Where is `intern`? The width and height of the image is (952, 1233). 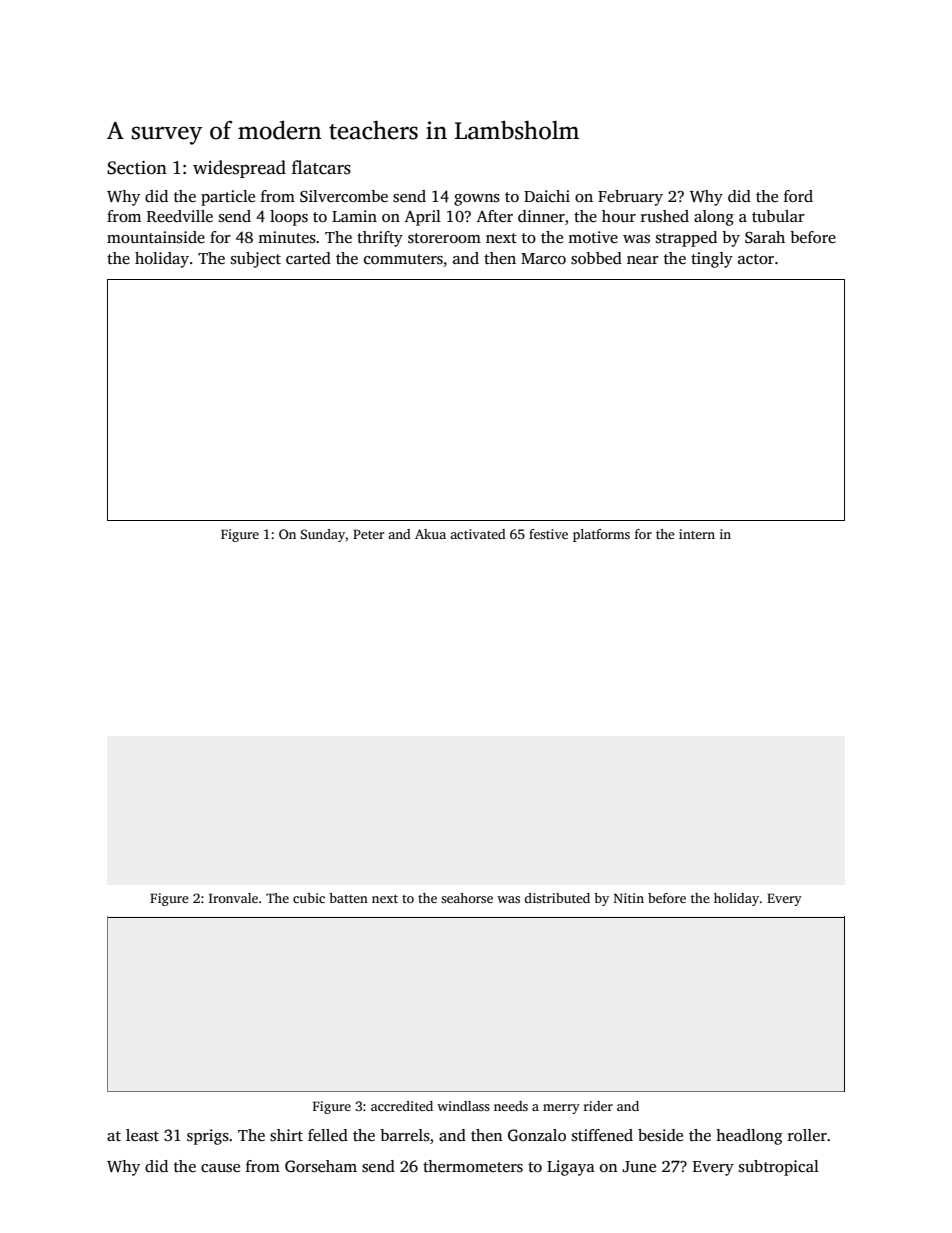 intern is located at coordinates (697, 534).
